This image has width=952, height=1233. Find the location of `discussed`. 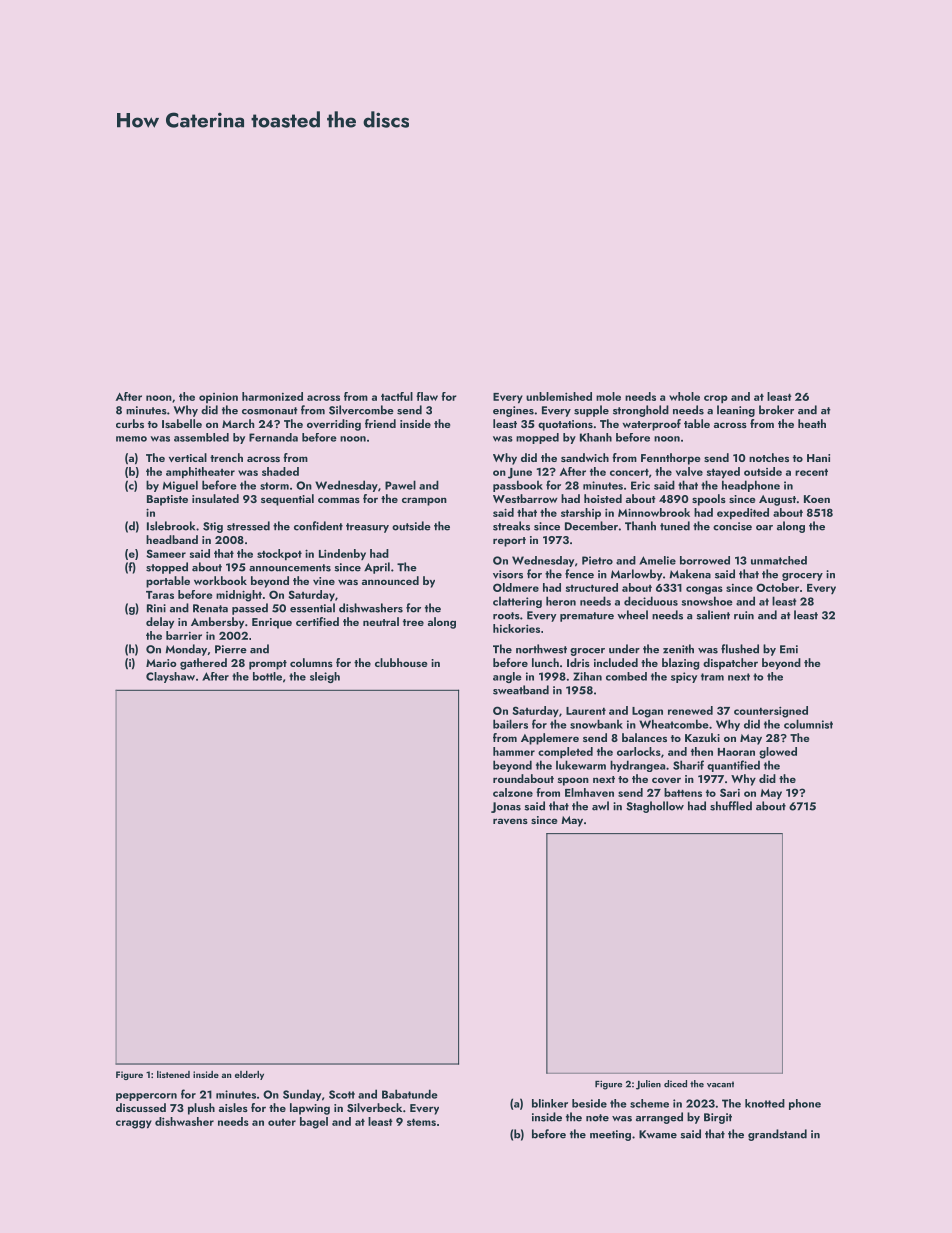

discussed is located at coordinates (141, 1107).
